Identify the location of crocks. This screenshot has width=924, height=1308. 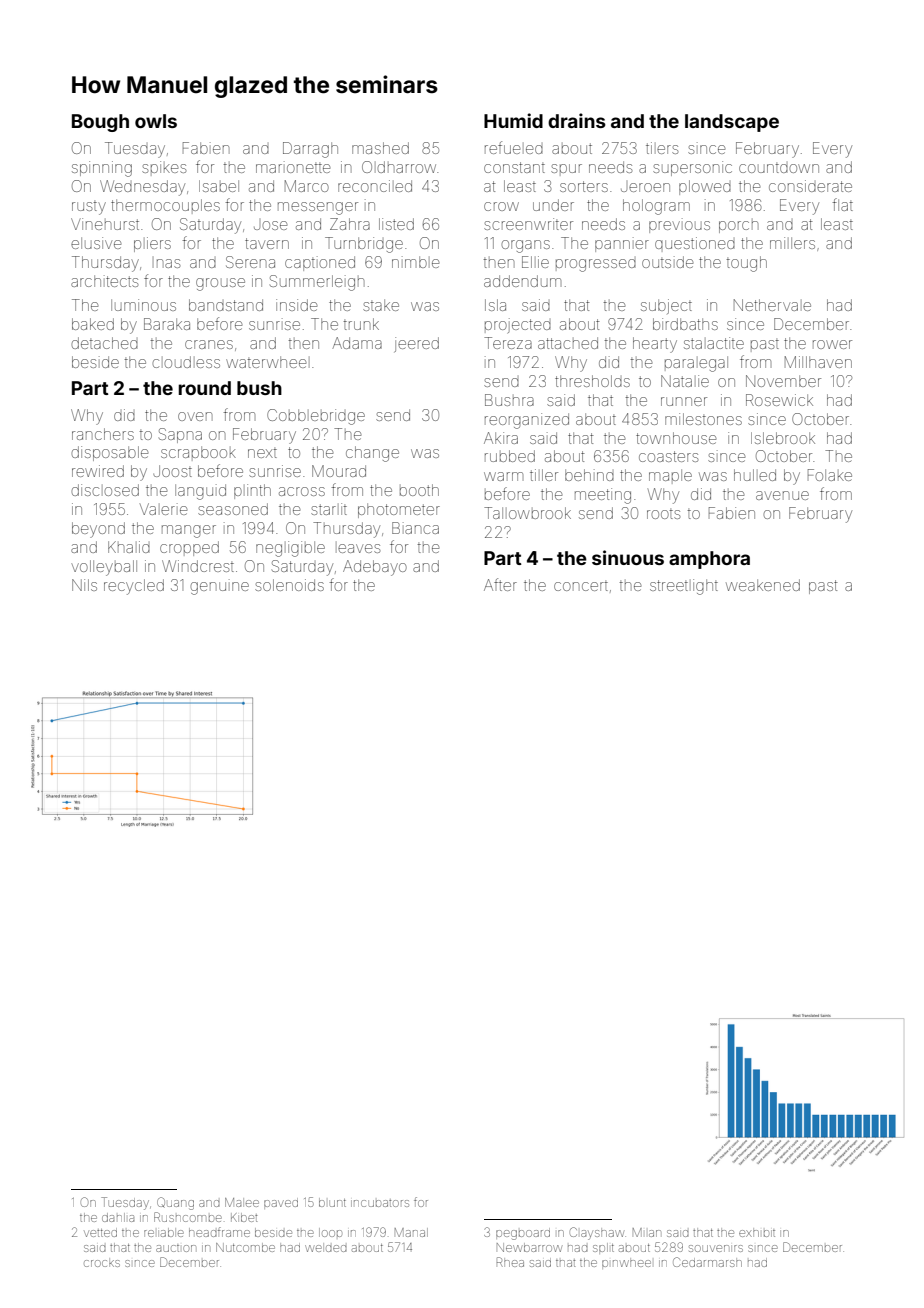
(102, 1263).
